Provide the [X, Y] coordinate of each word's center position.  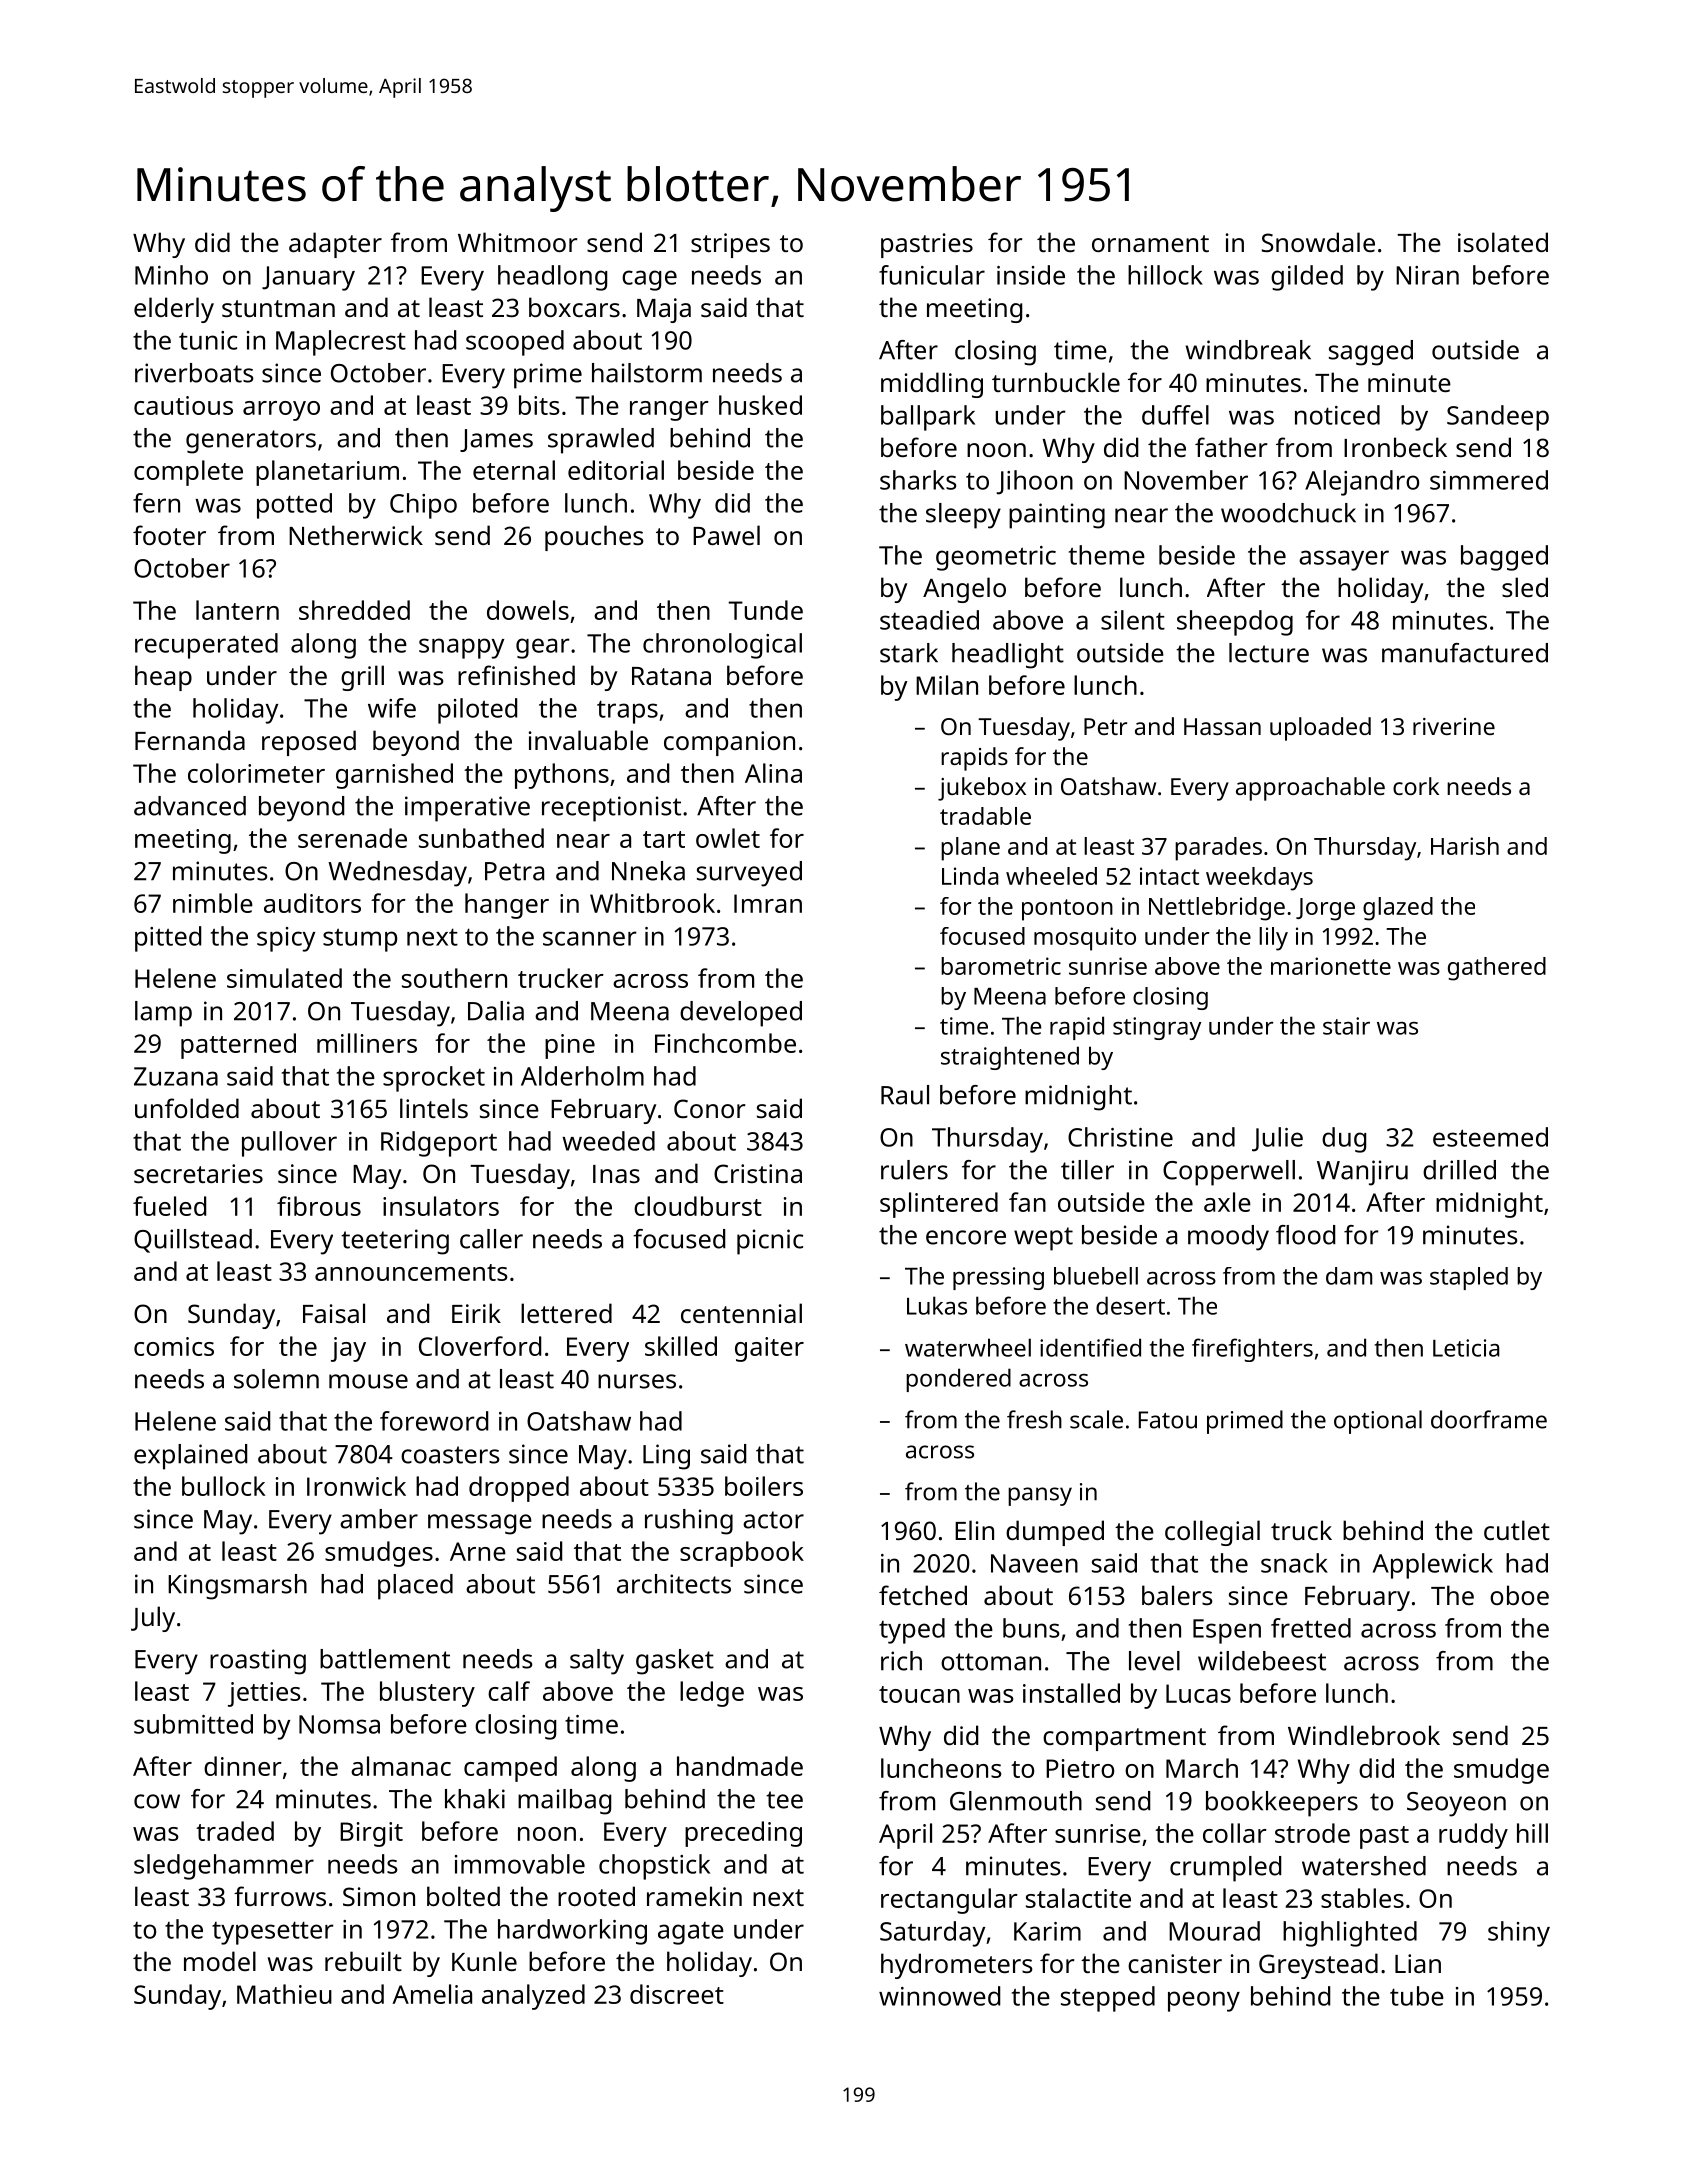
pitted [168, 939]
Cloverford [480, 1346]
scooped [515, 343]
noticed [1337, 415]
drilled [1459, 1170]
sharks [918, 480]
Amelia [432, 1994]
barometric [1001, 966]
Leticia [1466, 1348]
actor [773, 1520]
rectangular [949, 1901]
